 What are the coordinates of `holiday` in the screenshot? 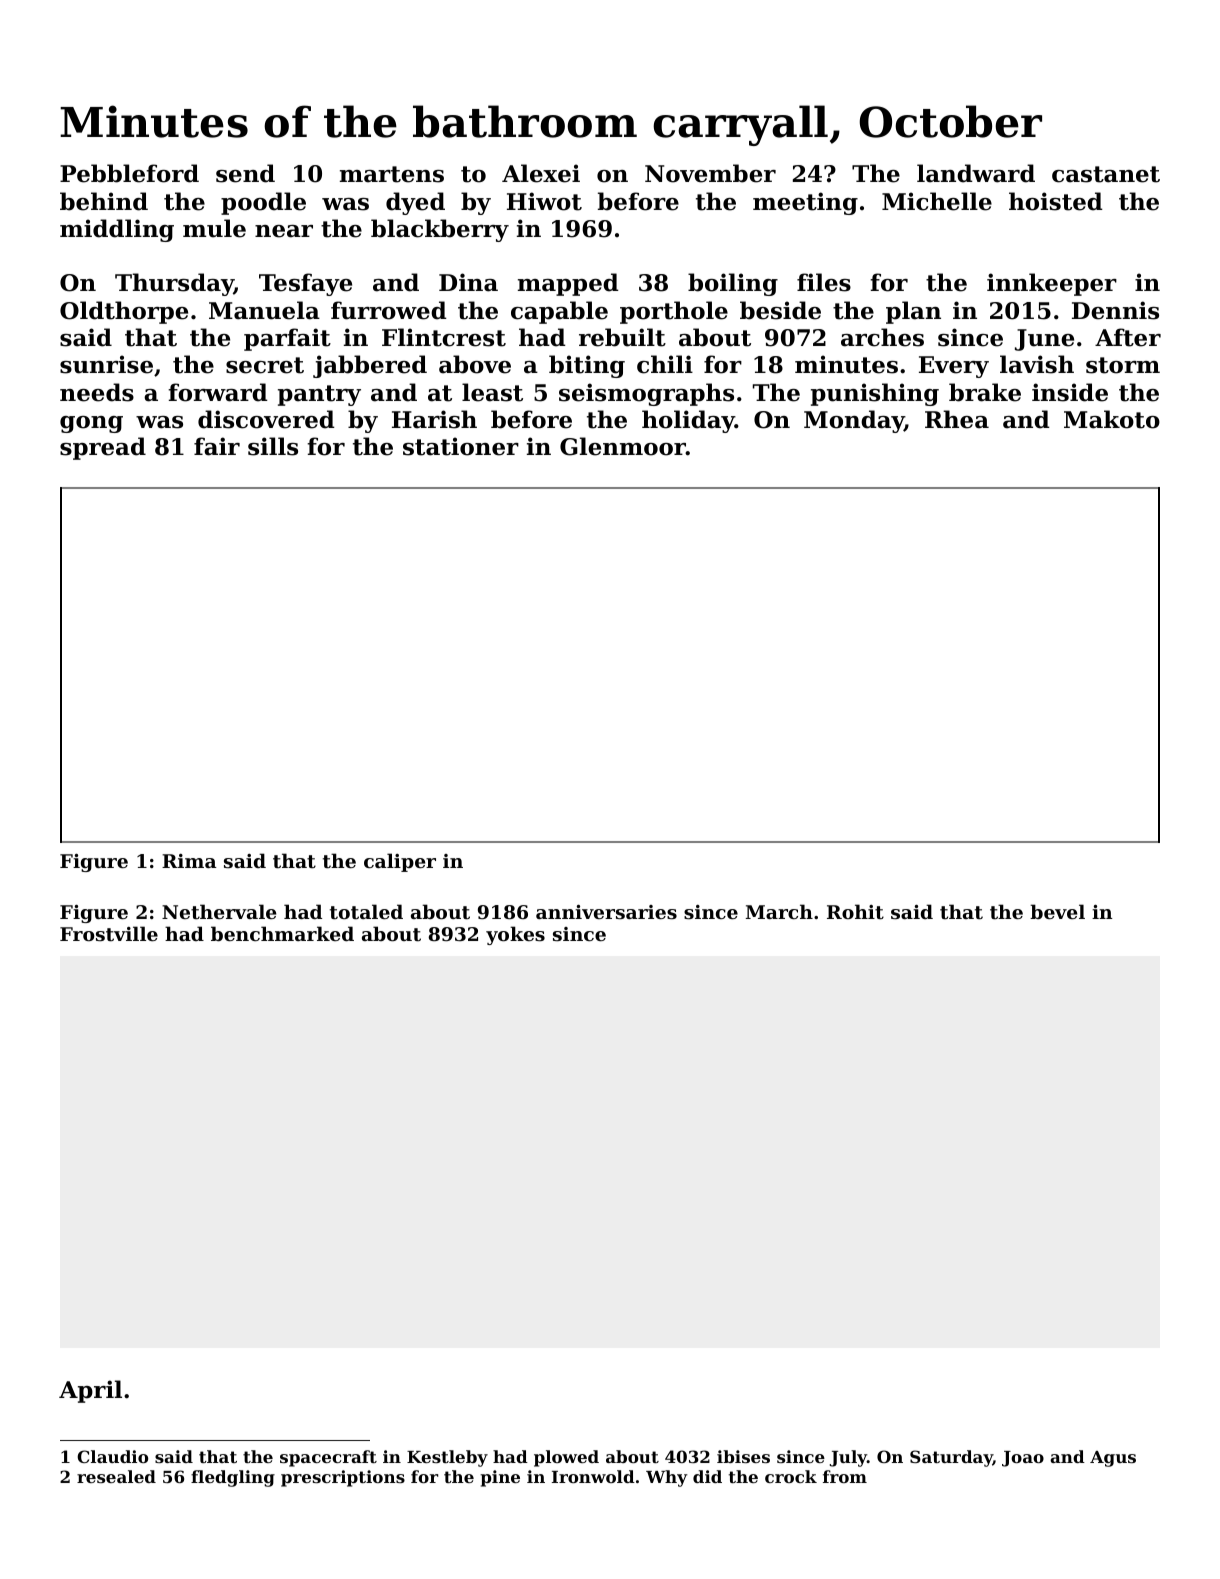 It's located at (688, 421).
